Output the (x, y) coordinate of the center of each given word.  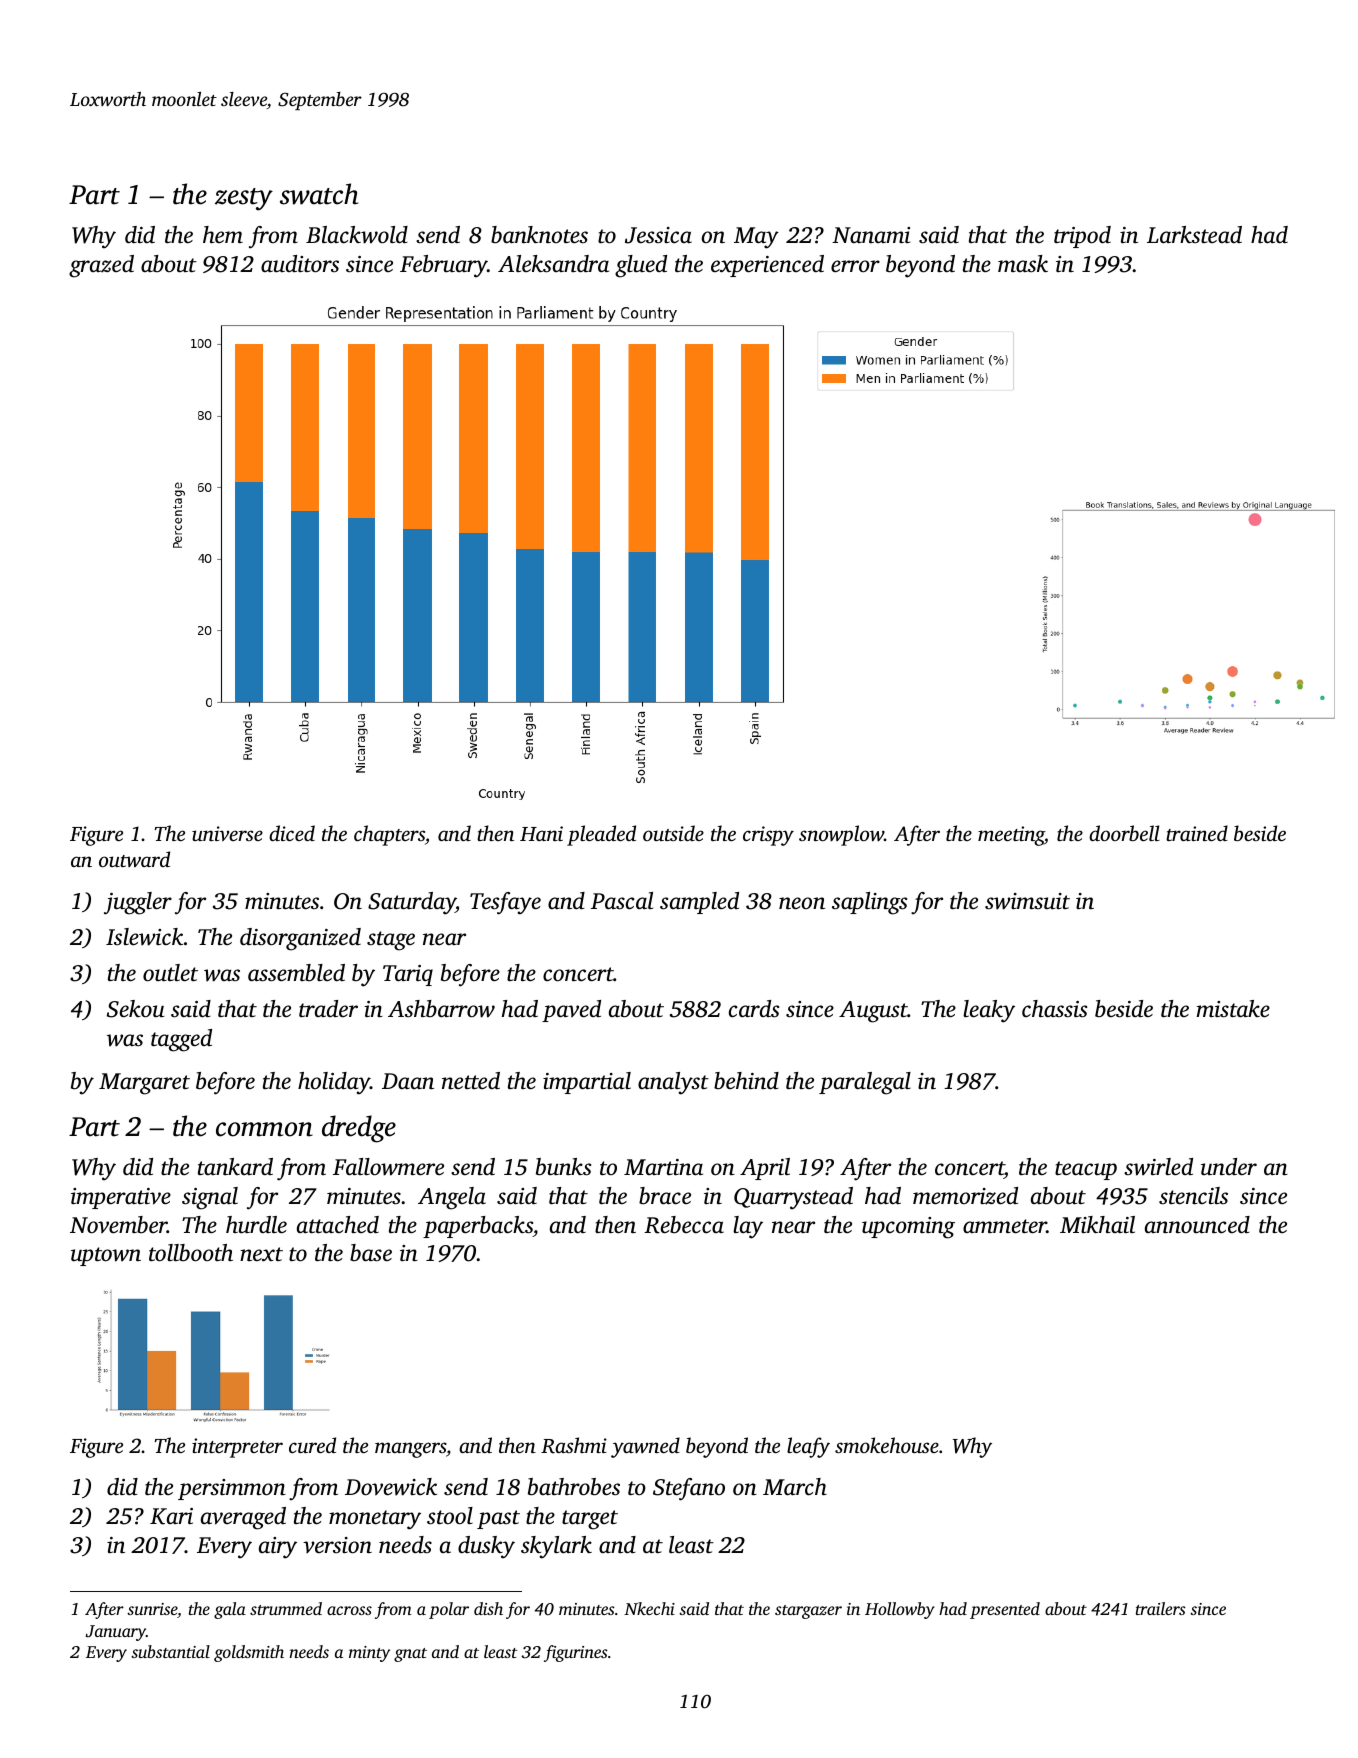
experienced (767, 266)
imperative (121, 1198)
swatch (319, 194)
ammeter (1005, 1226)
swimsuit (1027, 901)
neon (802, 903)
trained (1197, 833)
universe (227, 833)
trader (328, 1008)
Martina (663, 1167)
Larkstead (1194, 234)
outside (673, 833)
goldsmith (249, 1653)
